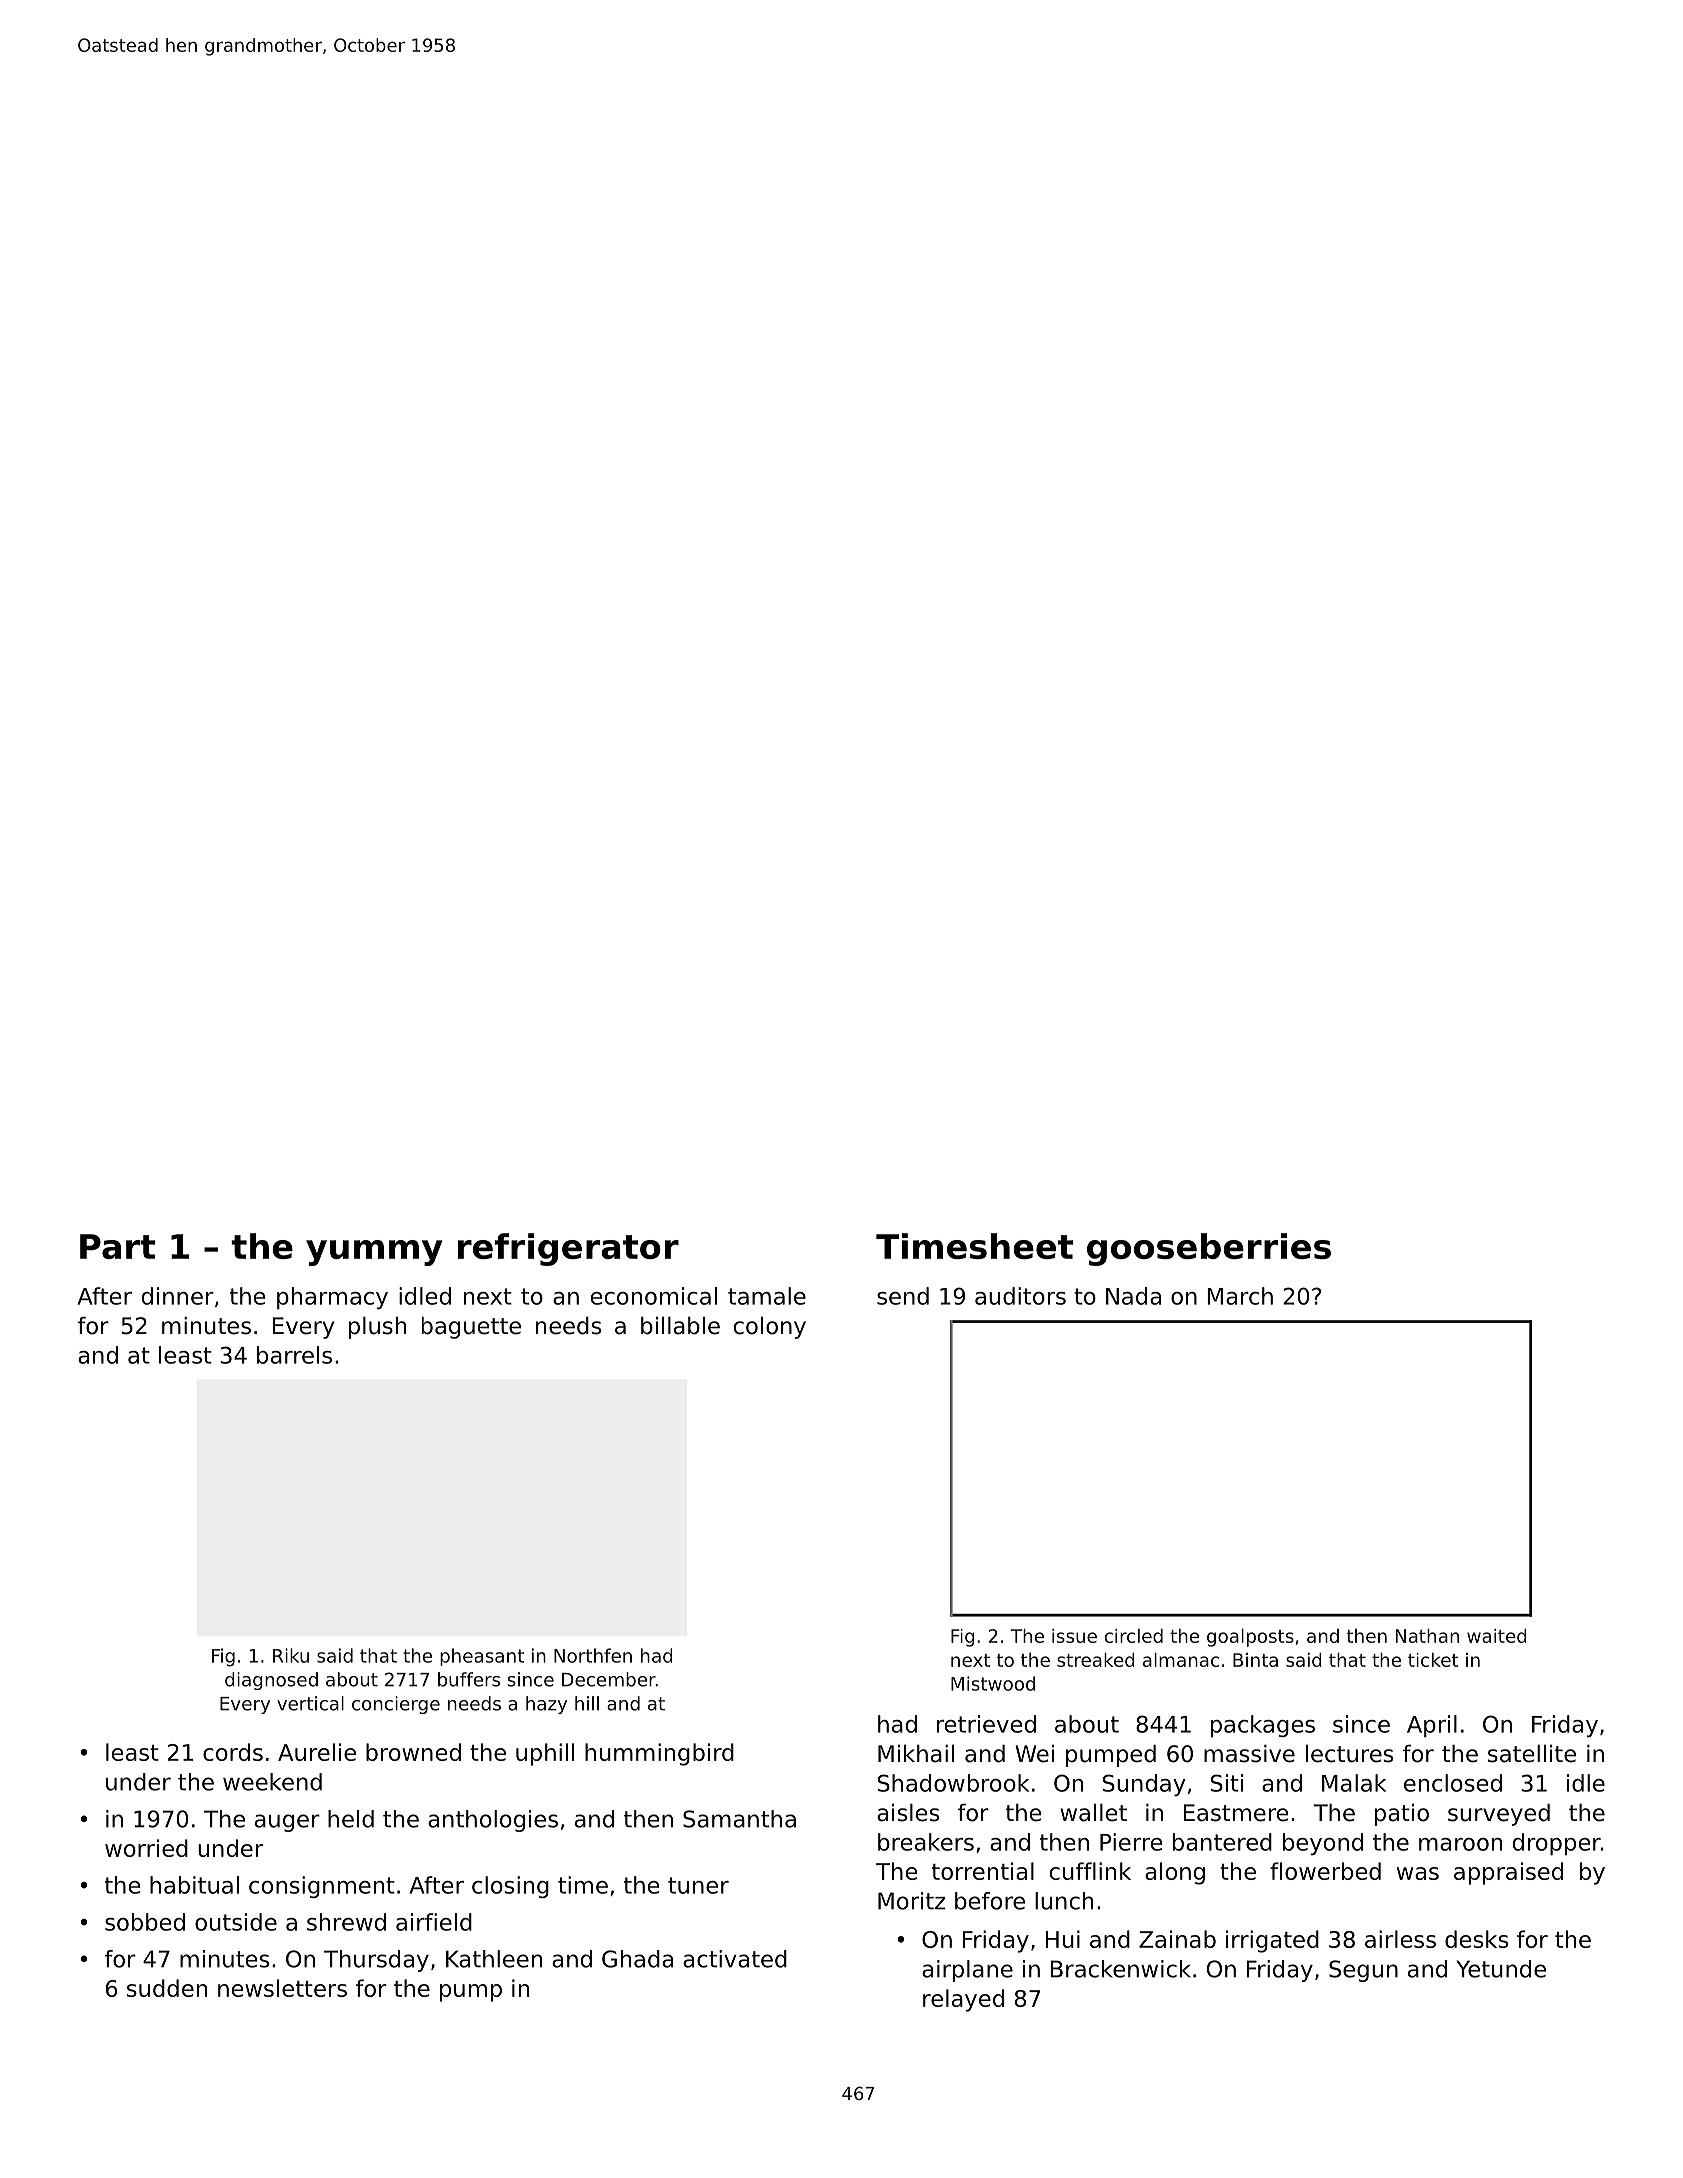 The height and width of the document is (2178, 1683). What do you see at coordinates (1134, 1636) in the document?
I see `circled` at bounding box center [1134, 1636].
